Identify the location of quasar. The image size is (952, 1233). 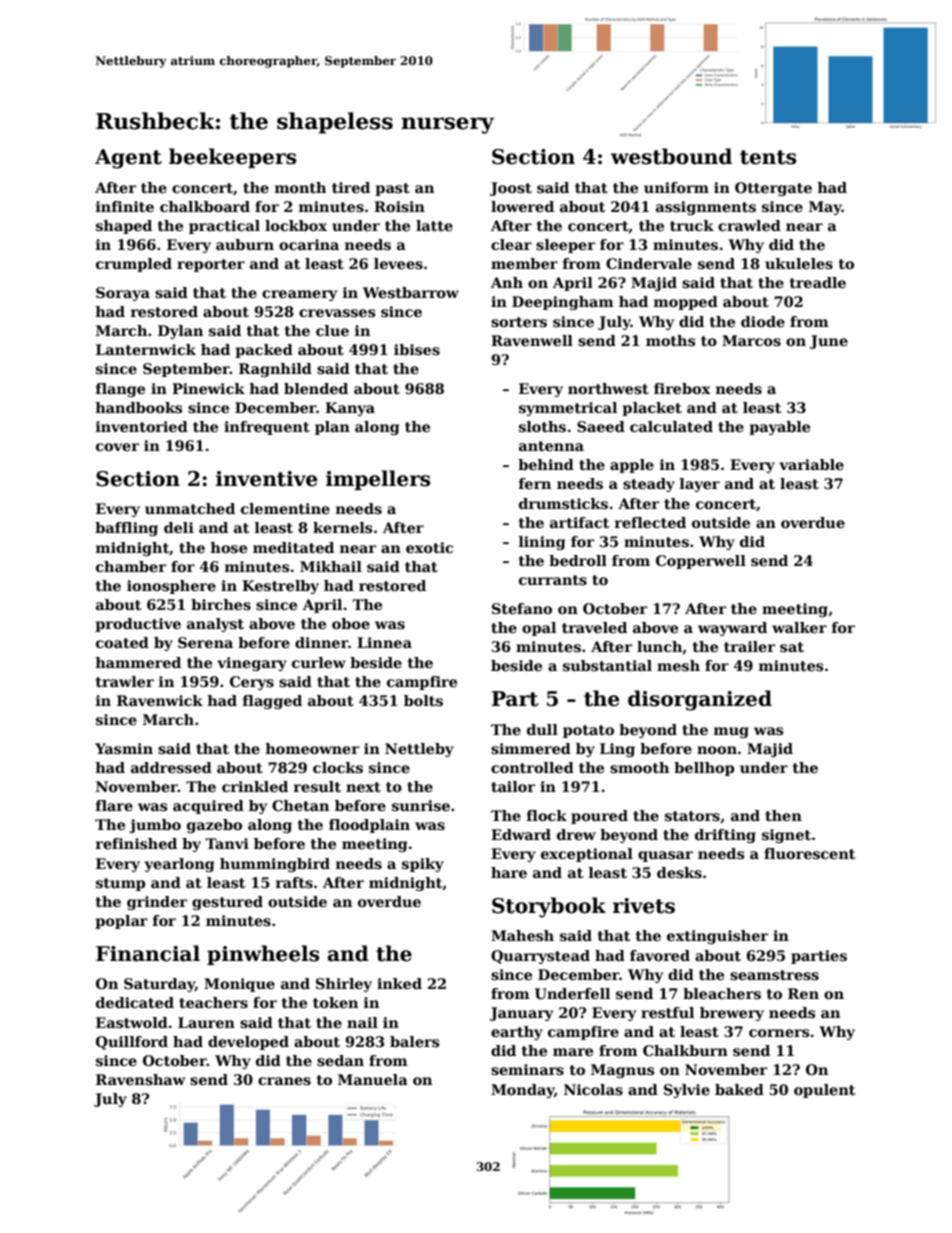
(665, 856).
